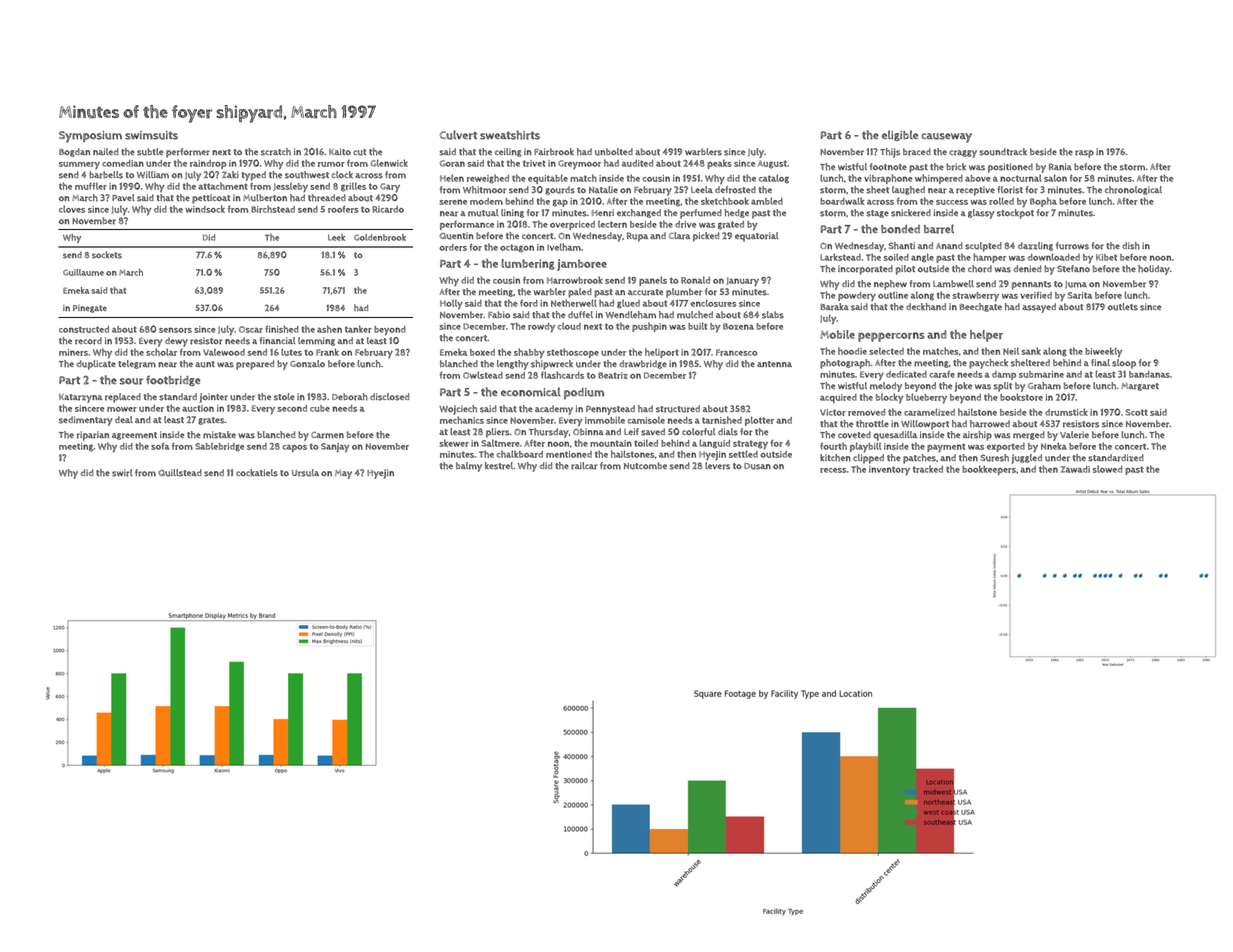 This document has width=1233, height=952. What do you see at coordinates (458, 135) in the document?
I see `Culvert` at bounding box center [458, 135].
